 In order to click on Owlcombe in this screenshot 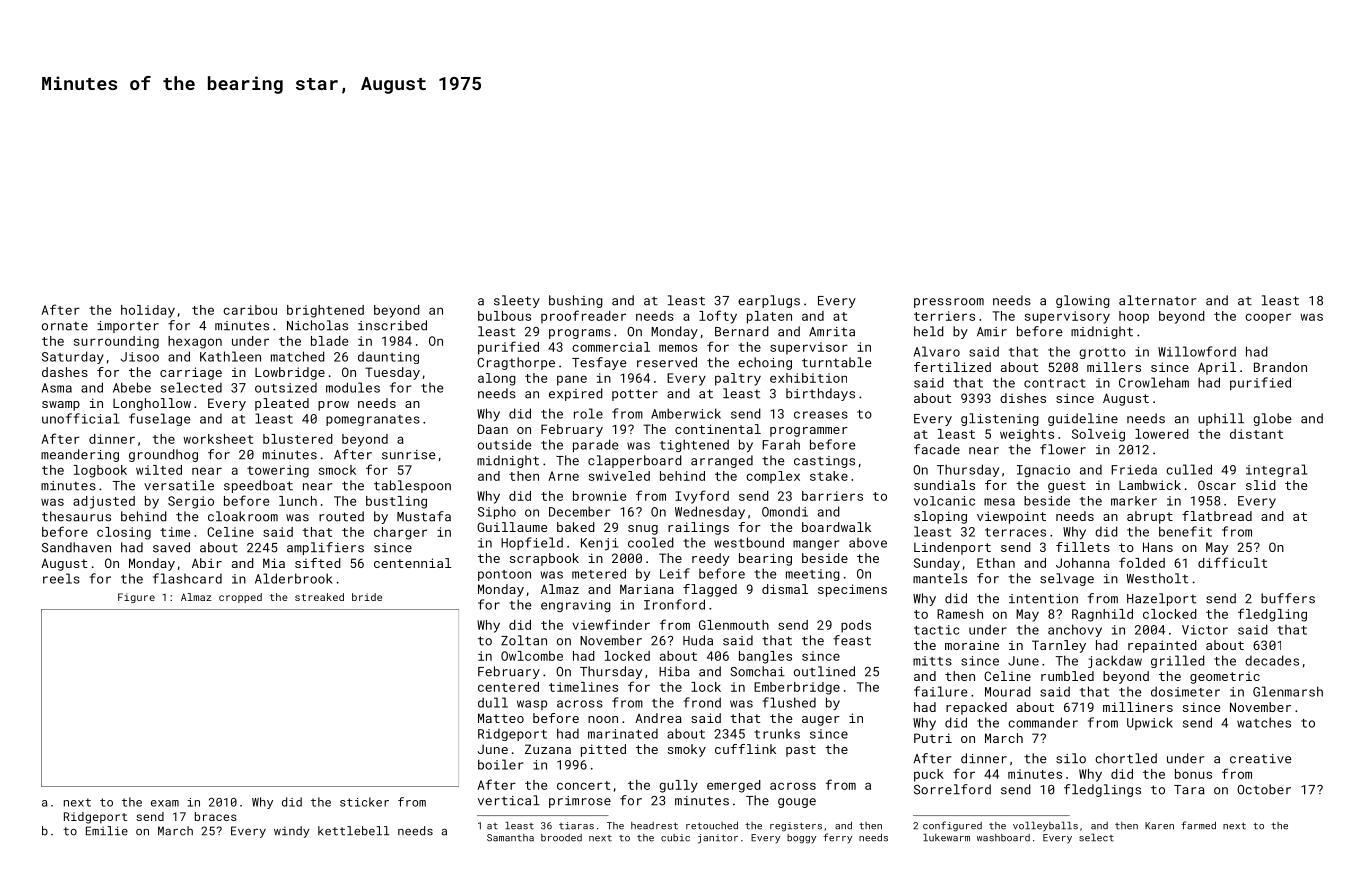, I will do `click(532, 656)`.
